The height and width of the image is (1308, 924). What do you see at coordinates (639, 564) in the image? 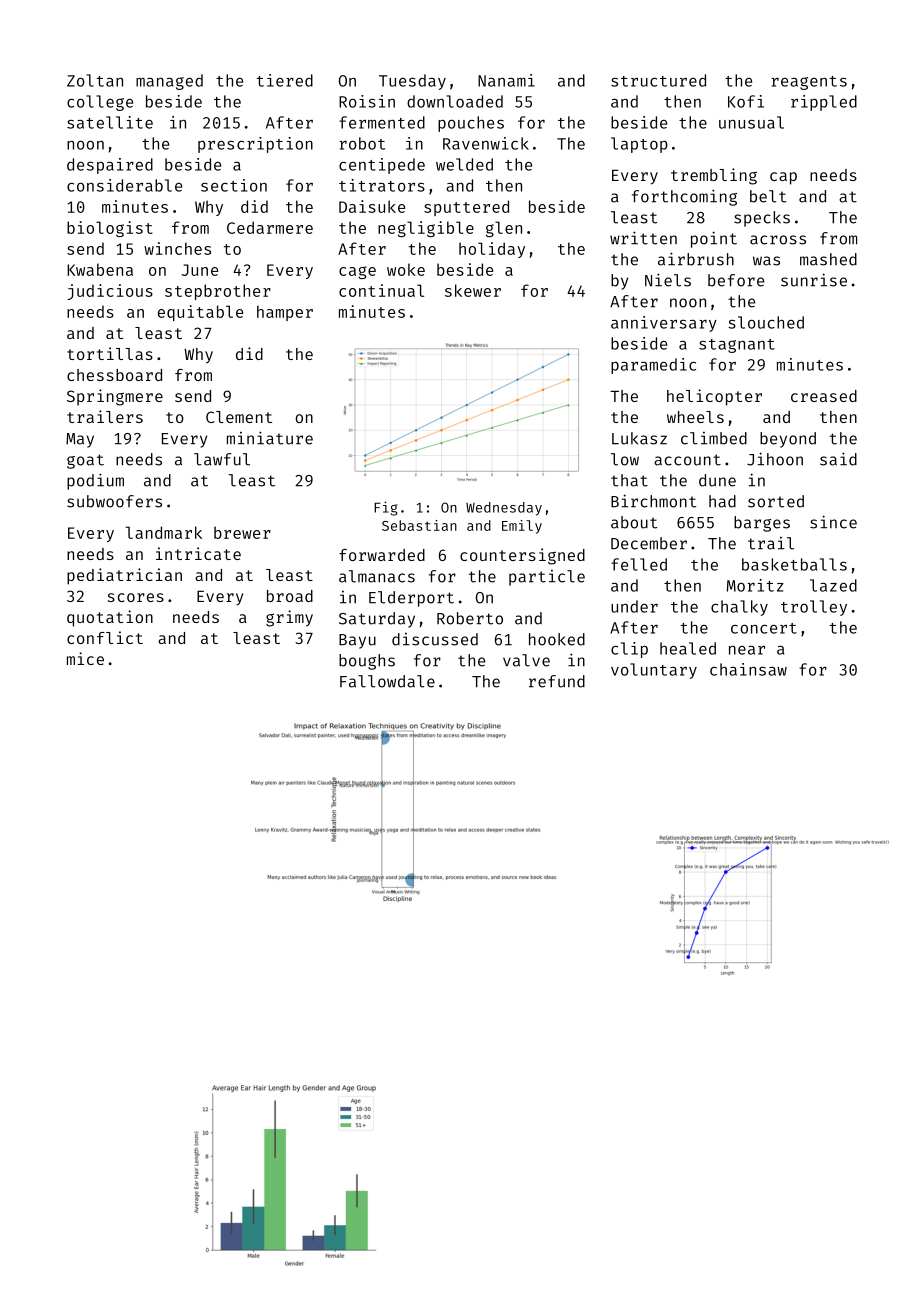
I see `felled` at bounding box center [639, 564].
